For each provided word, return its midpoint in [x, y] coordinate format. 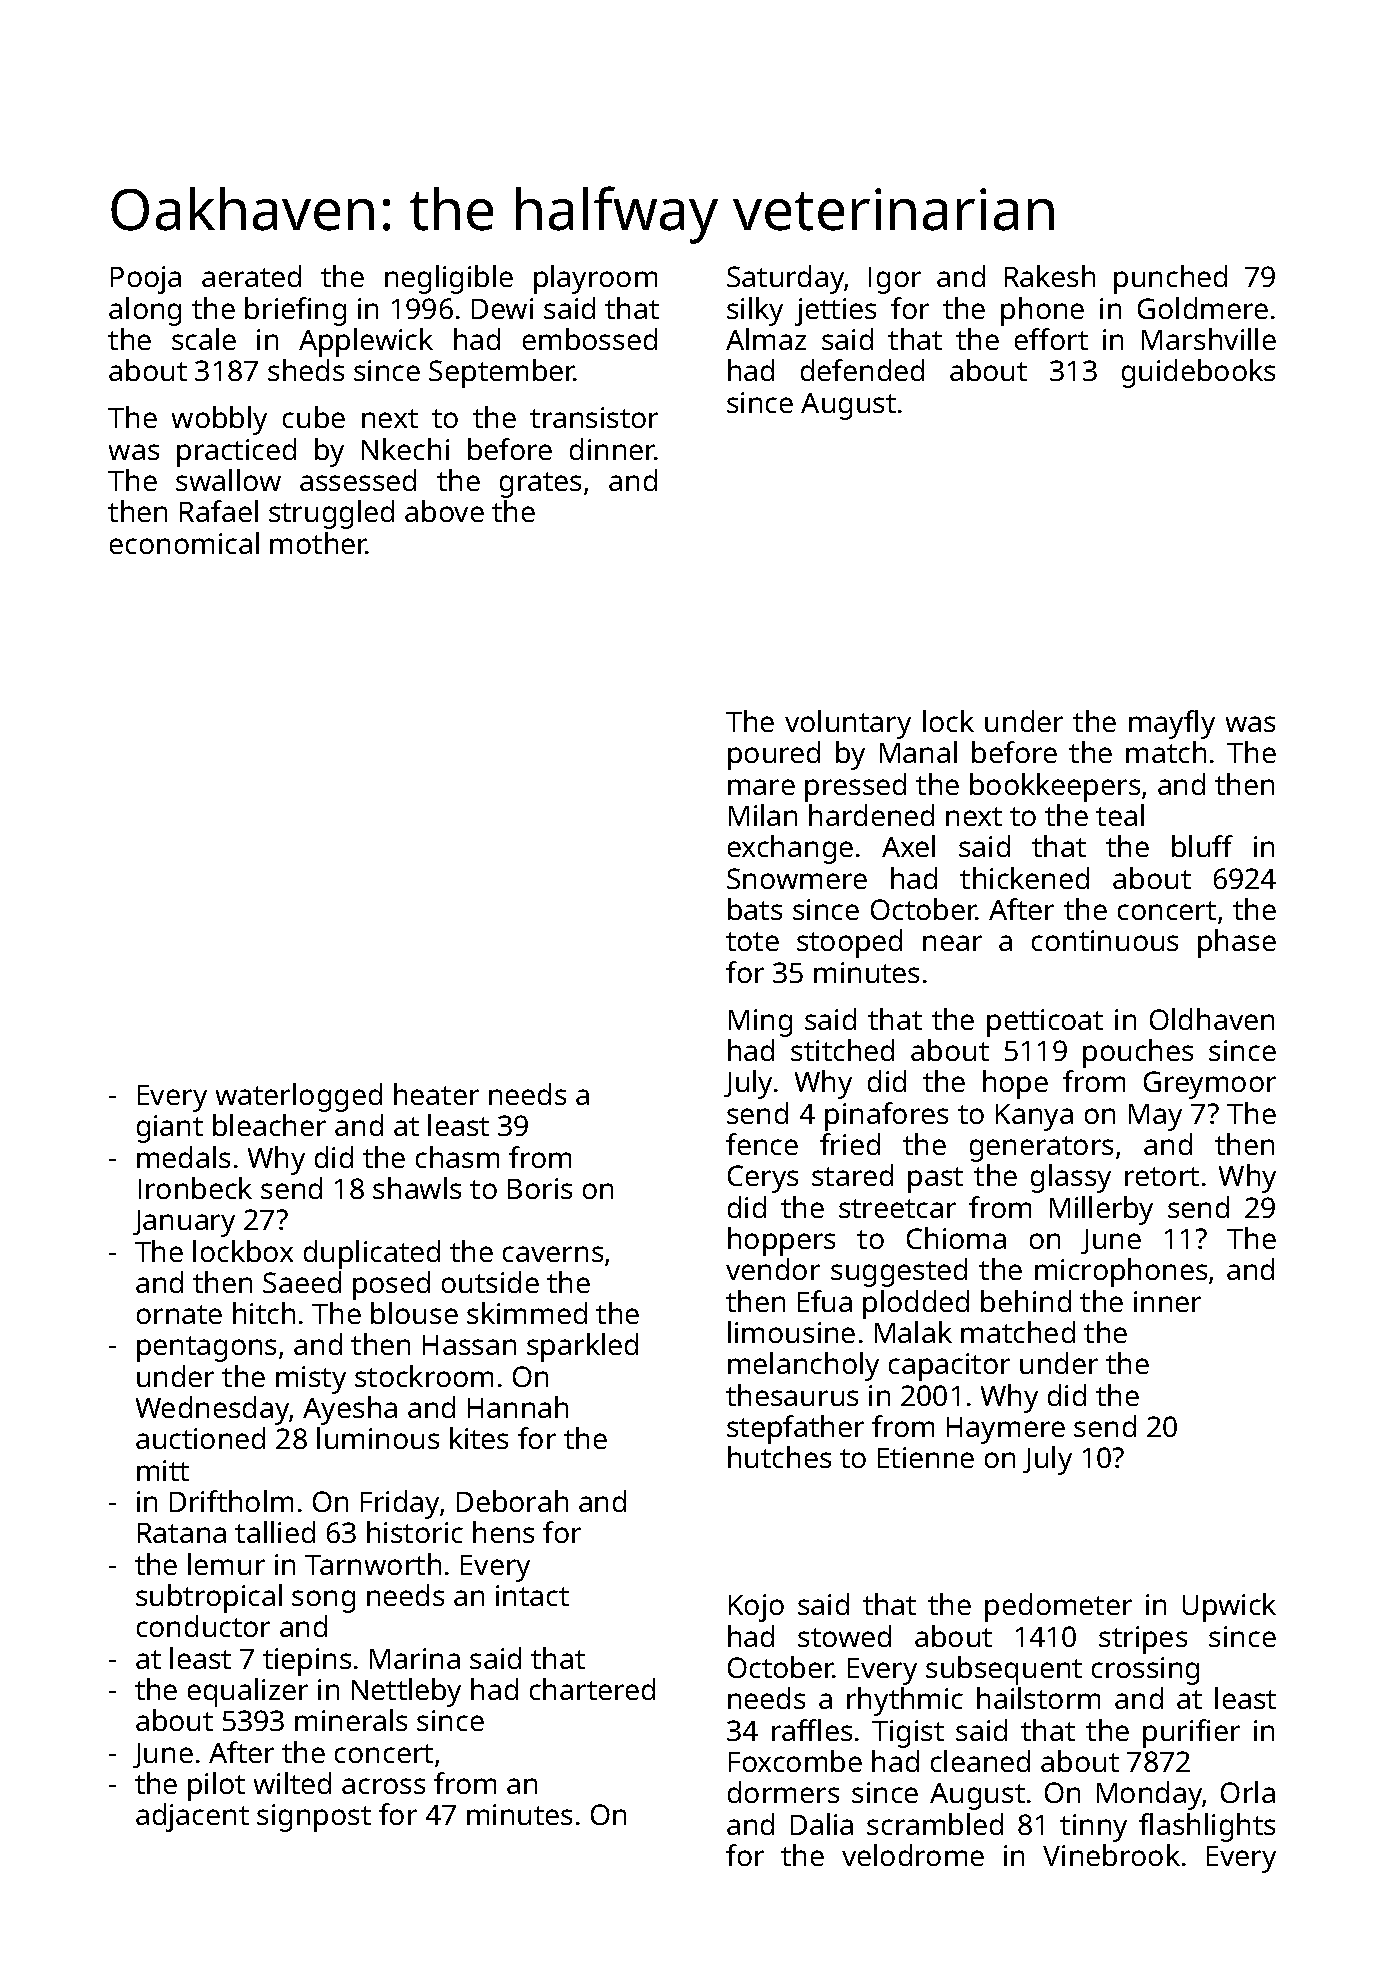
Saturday [786, 279]
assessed [358, 480]
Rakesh [1050, 276]
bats [755, 909]
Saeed [302, 1282]
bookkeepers [1055, 787]
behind [1026, 1301]
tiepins [307, 1662]
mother [318, 543]
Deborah [512, 1501]
